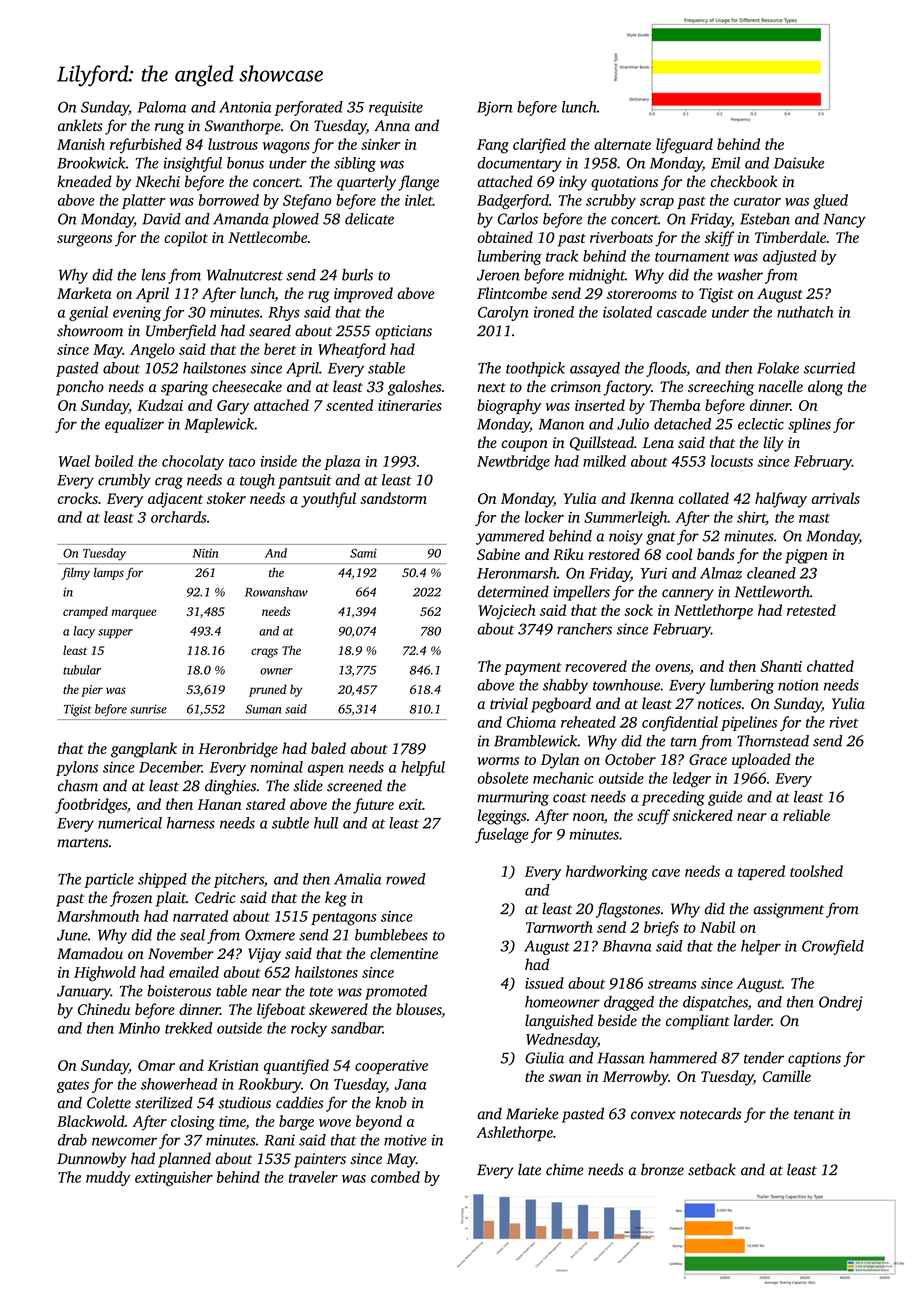  What do you see at coordinates (806, 815) in the screenshot?
I see `reliable` at bounding box center [806, 815].
